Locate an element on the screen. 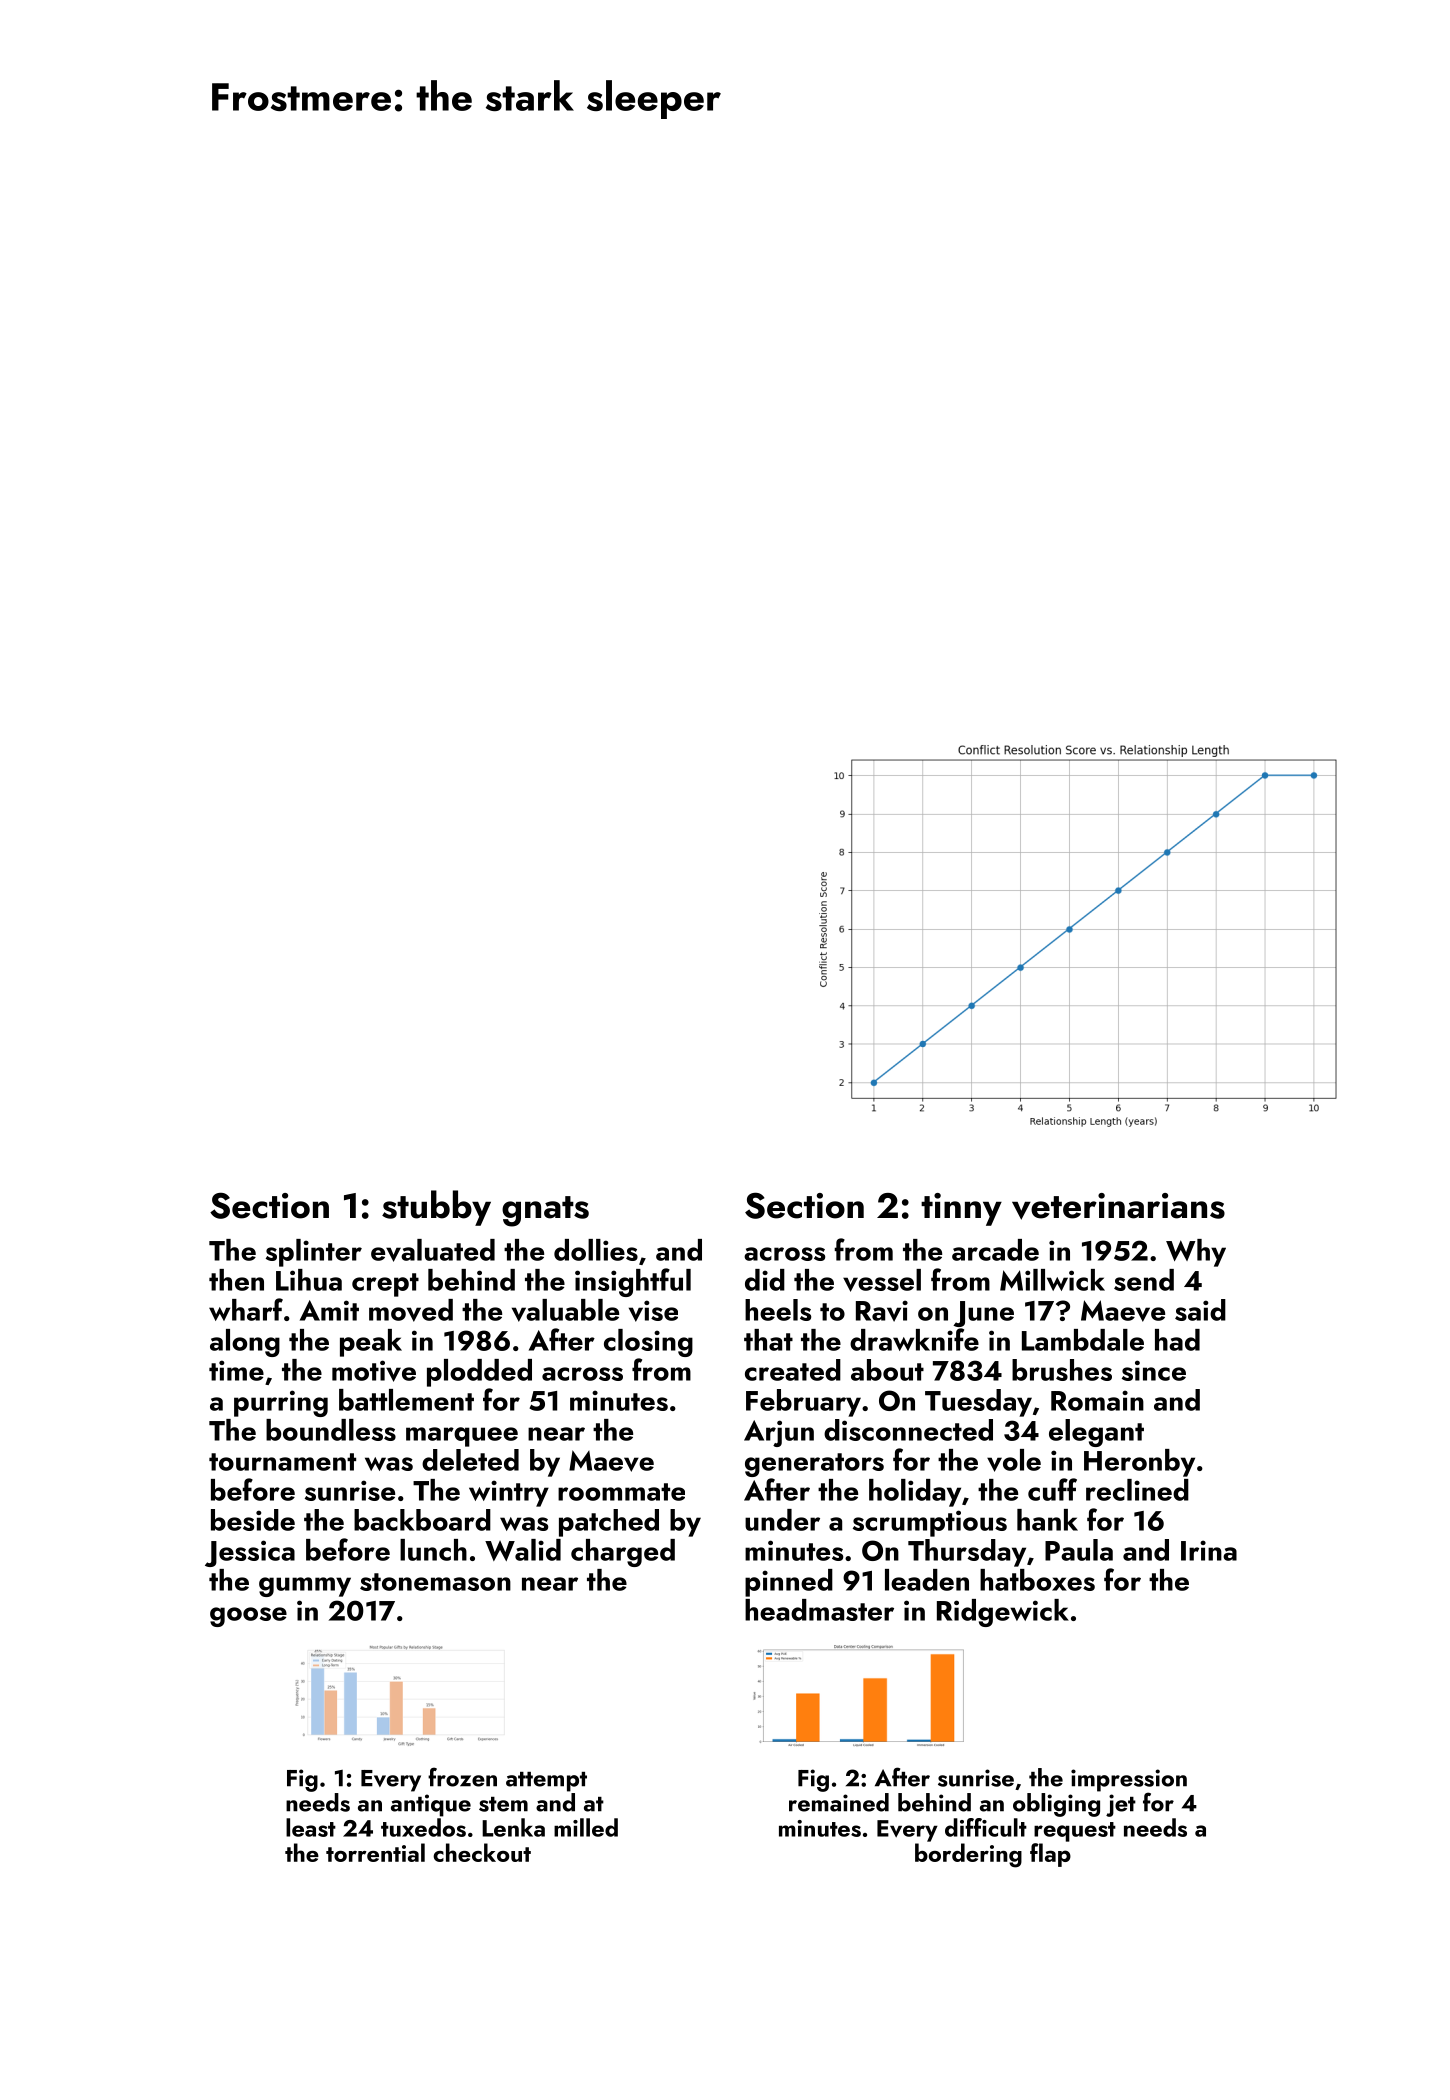  then is located at coordinates (236, 1280).
